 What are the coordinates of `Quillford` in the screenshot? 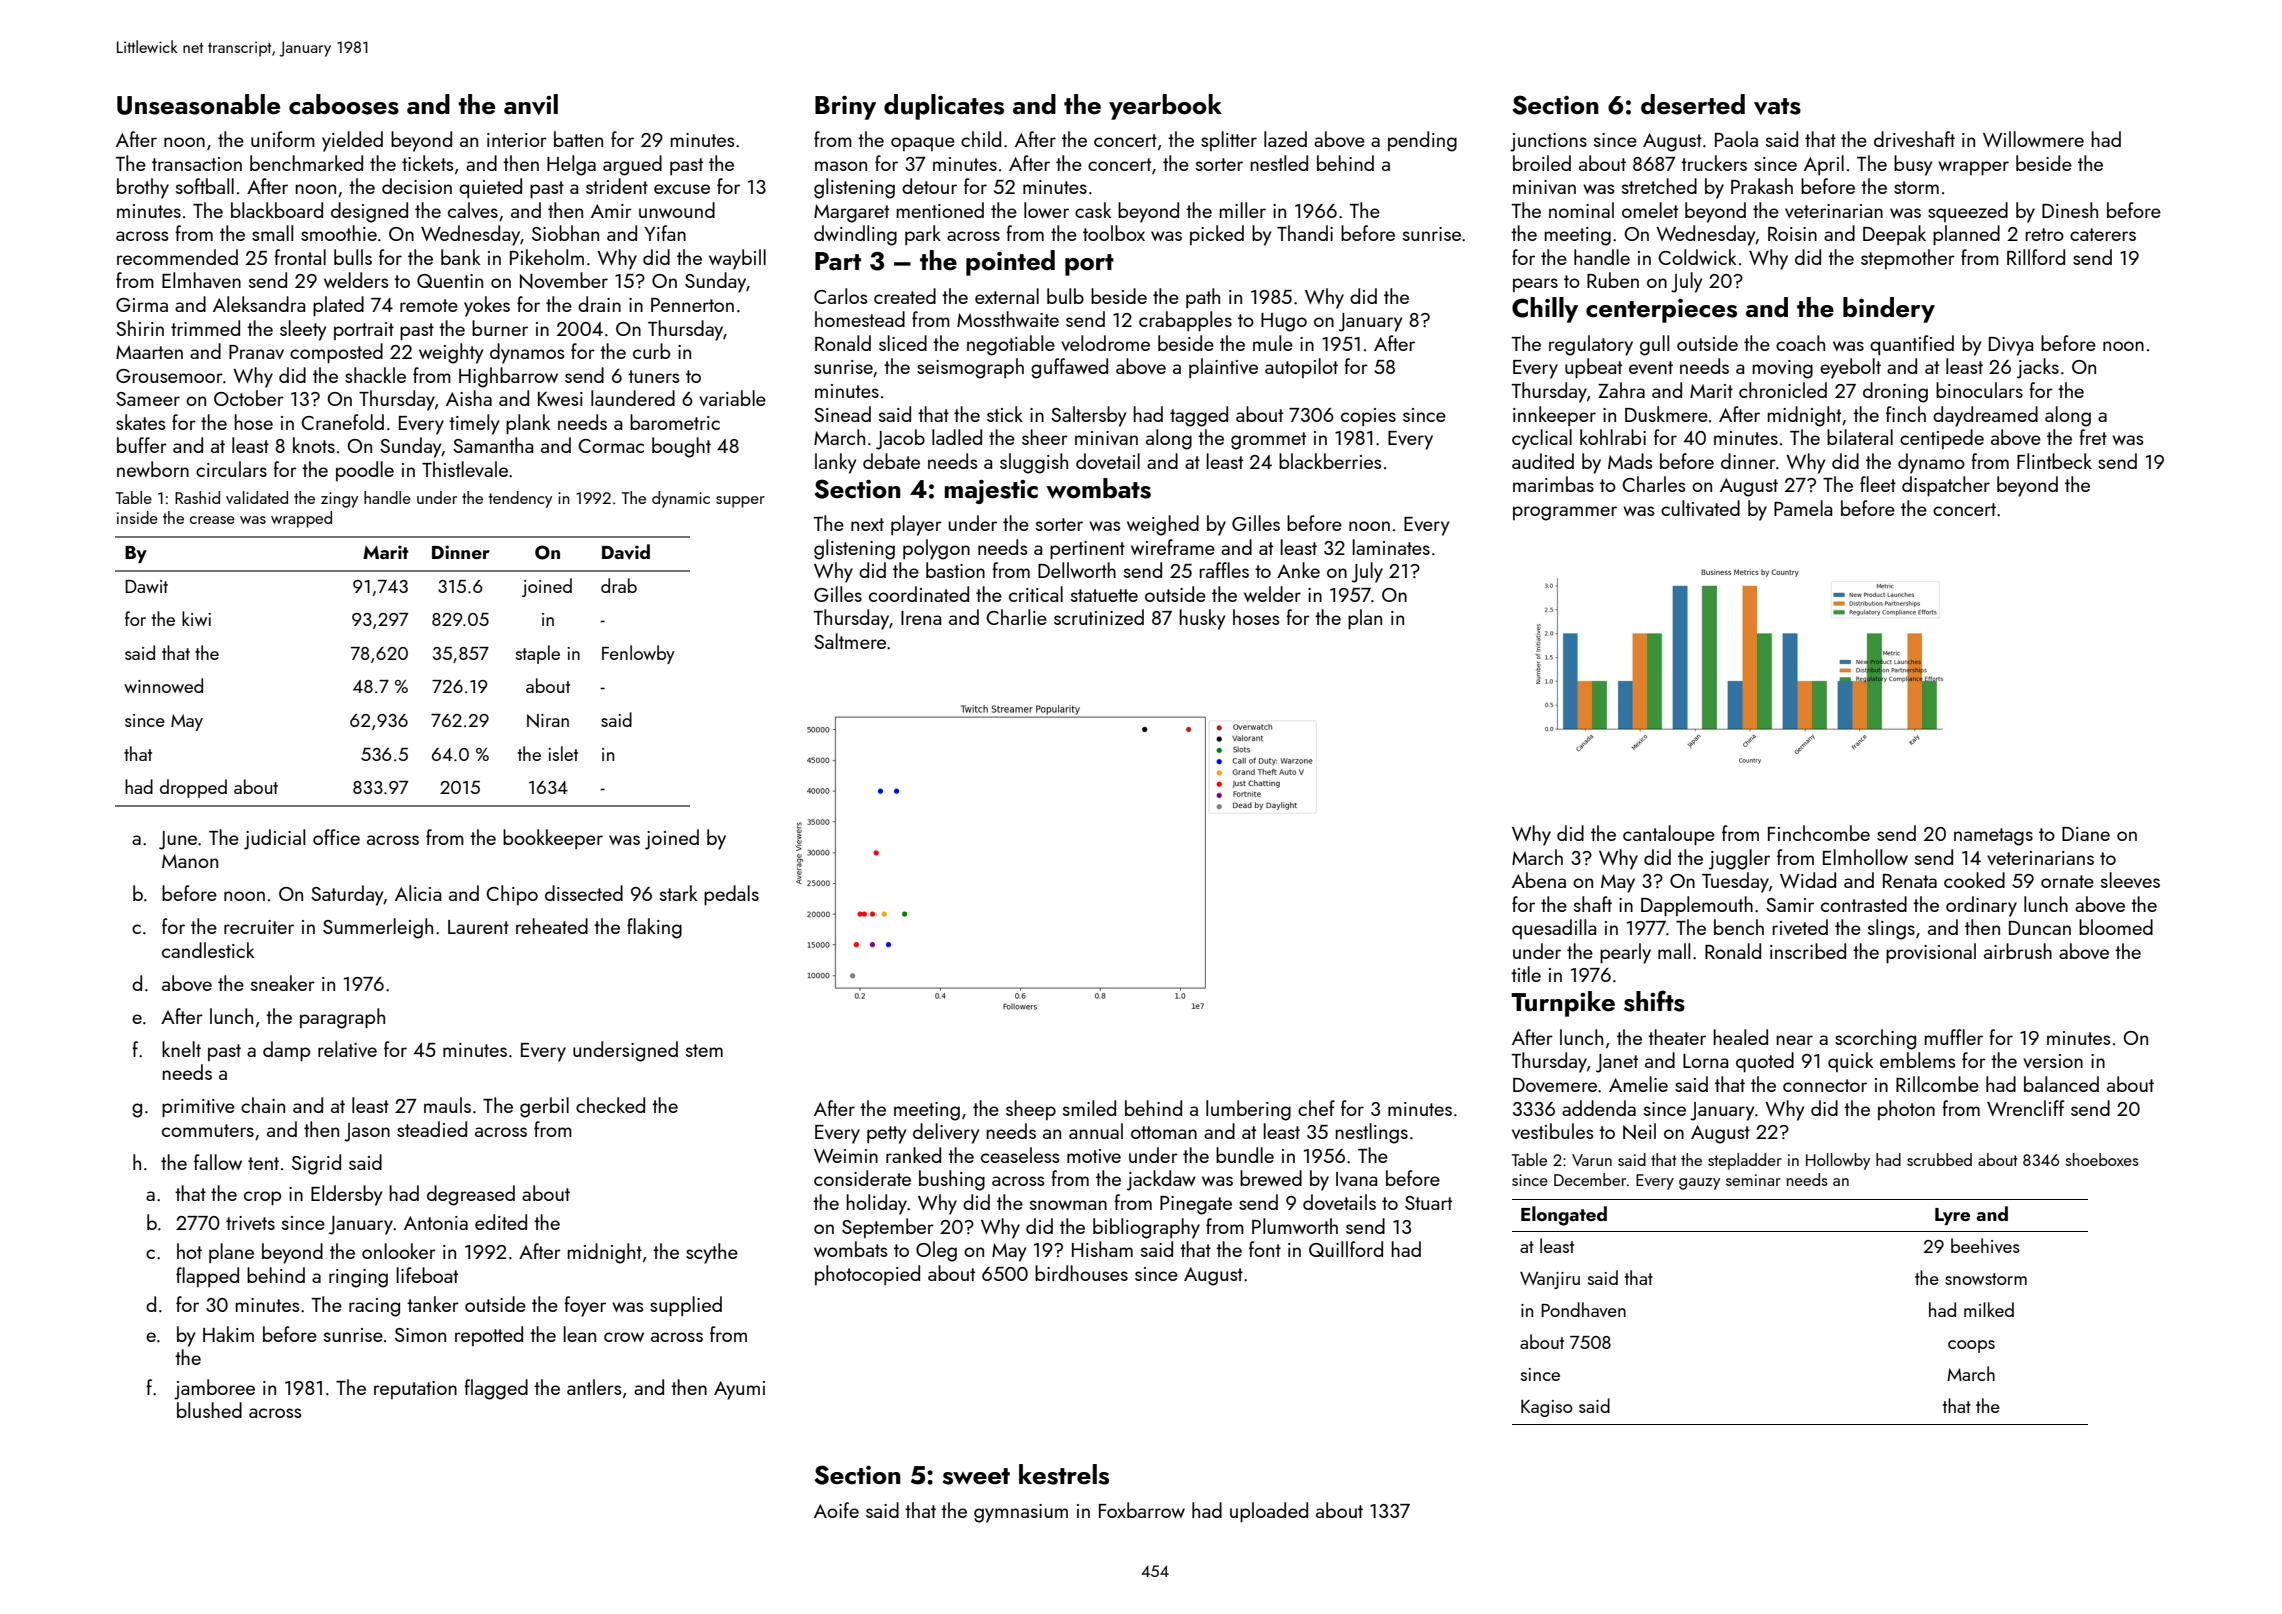 It's located at (1346, 1249).
